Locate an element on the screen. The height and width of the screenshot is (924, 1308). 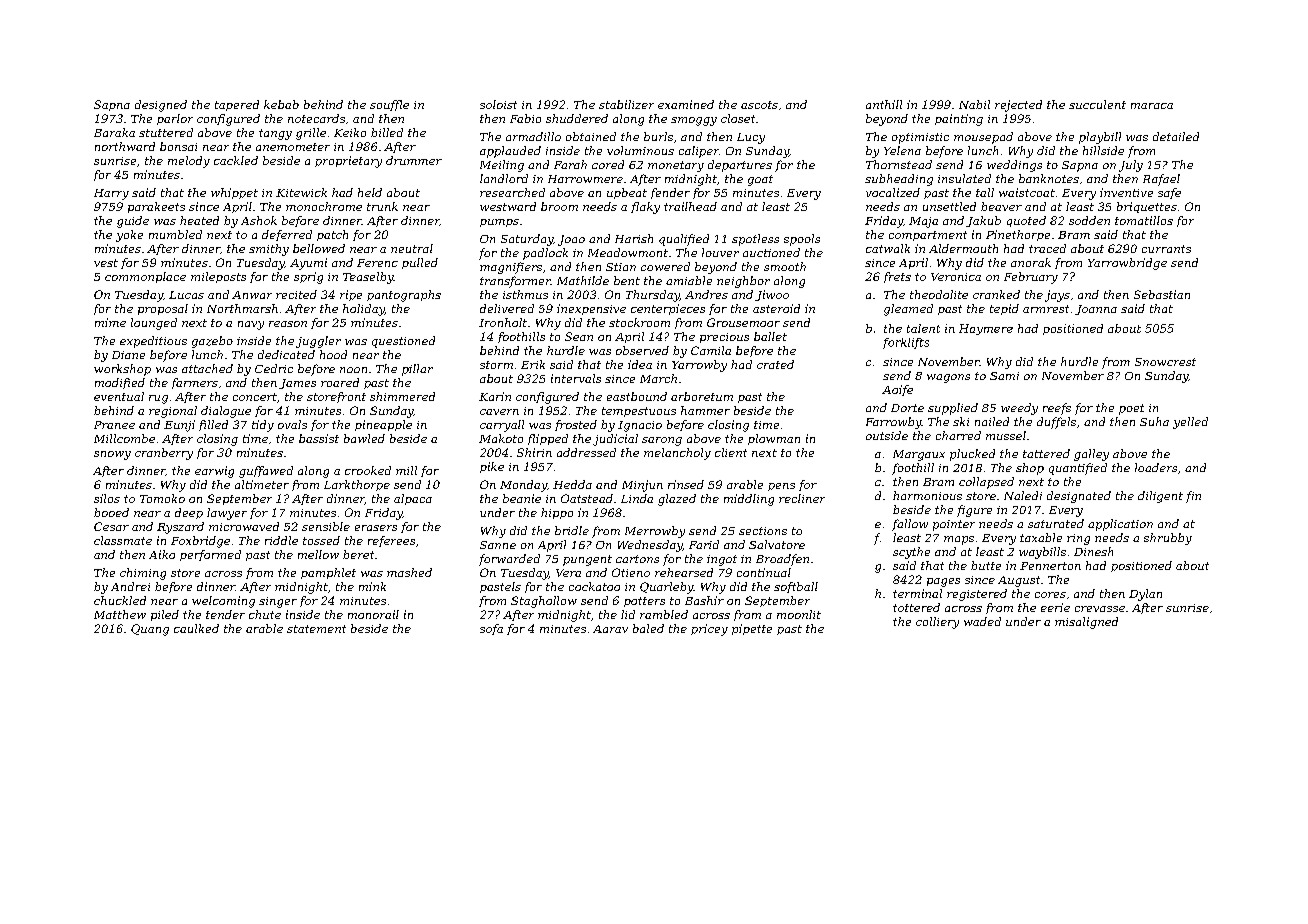
proprietary is located at coordinates (348, 162).
